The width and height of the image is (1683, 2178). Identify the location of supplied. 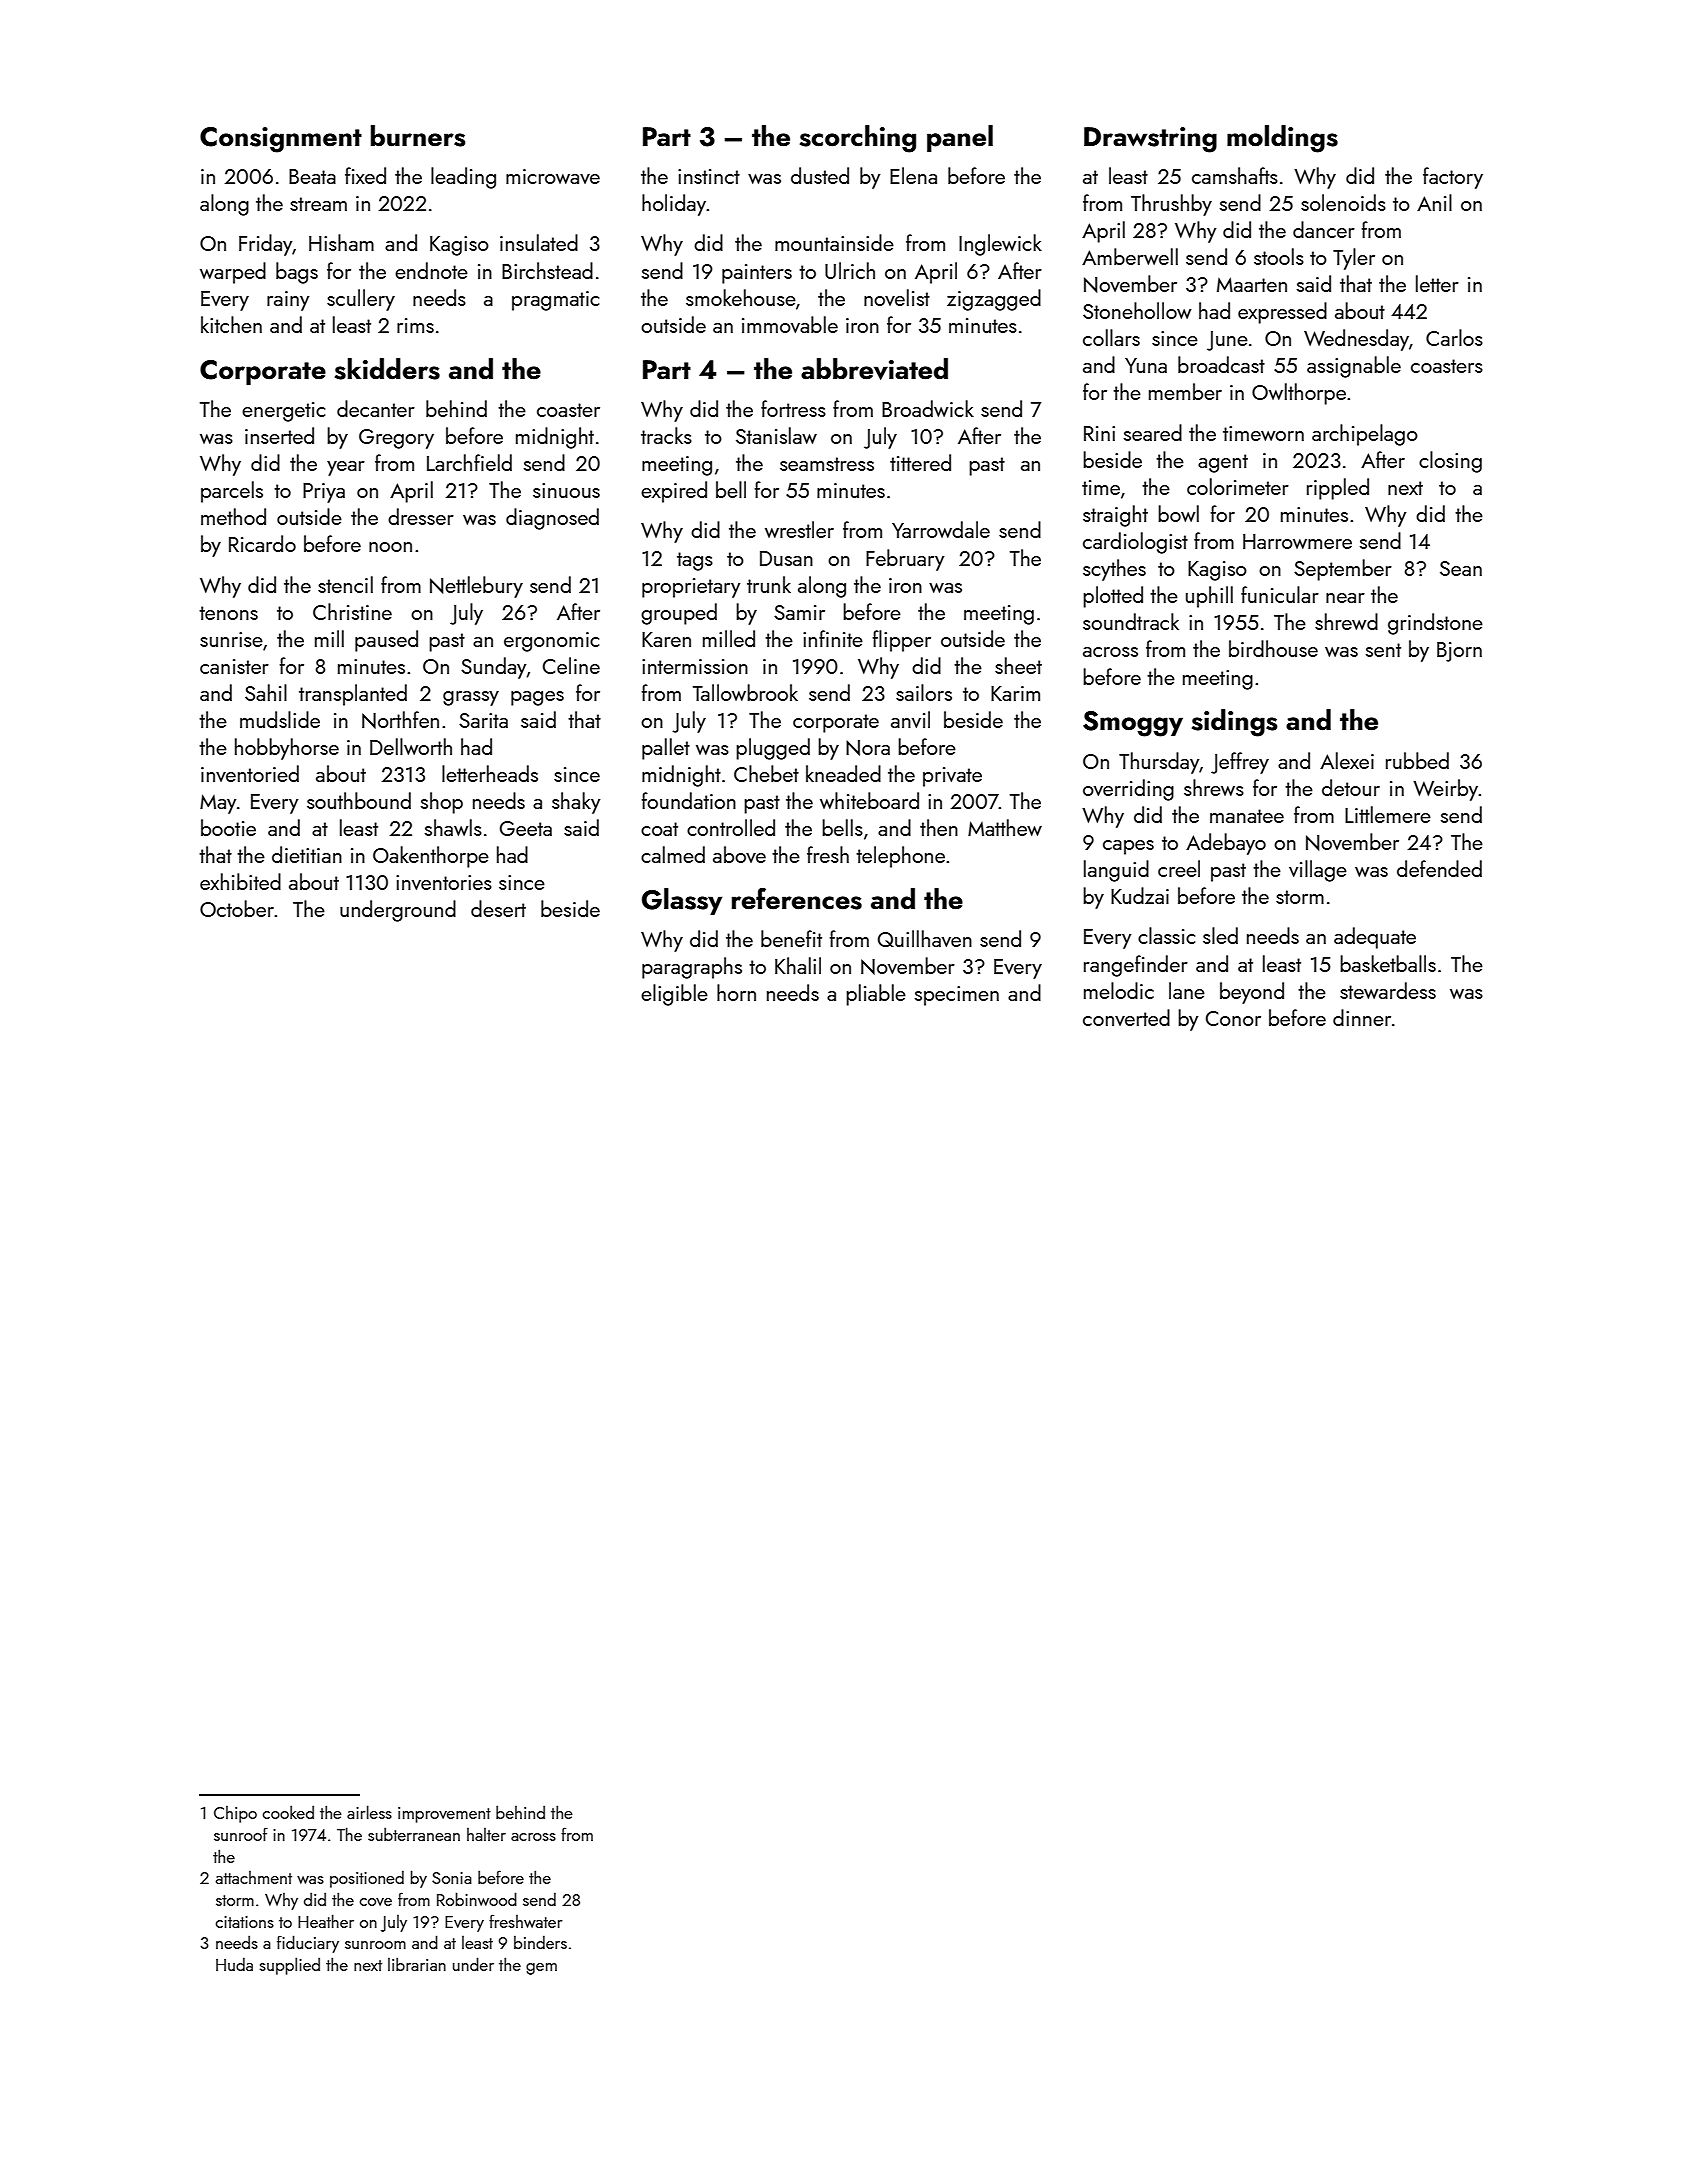
(289, 1966).
